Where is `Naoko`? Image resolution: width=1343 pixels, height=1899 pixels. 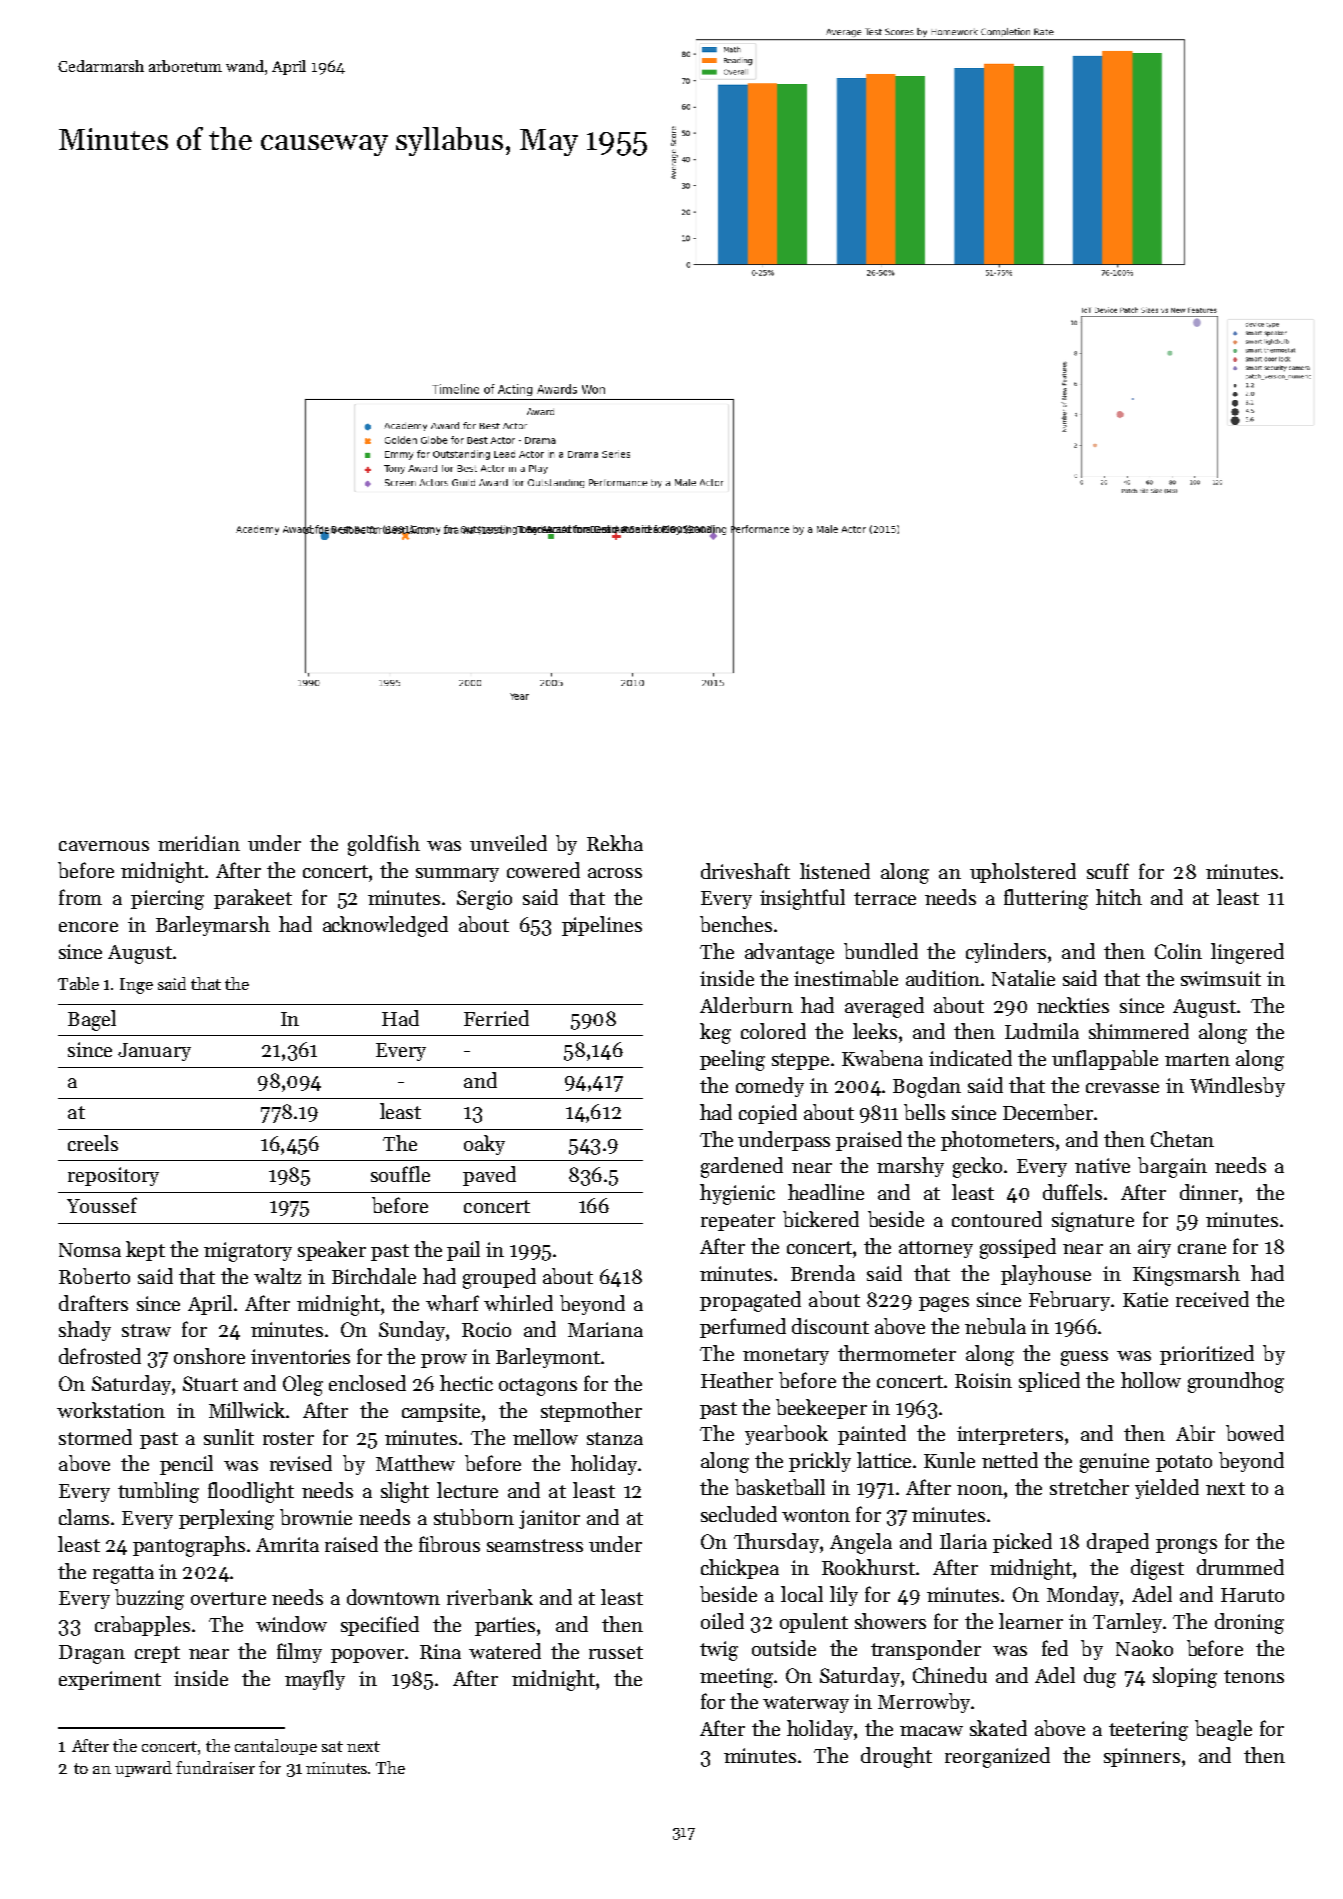 Naoko is located at coordinates (1144, 1648).
